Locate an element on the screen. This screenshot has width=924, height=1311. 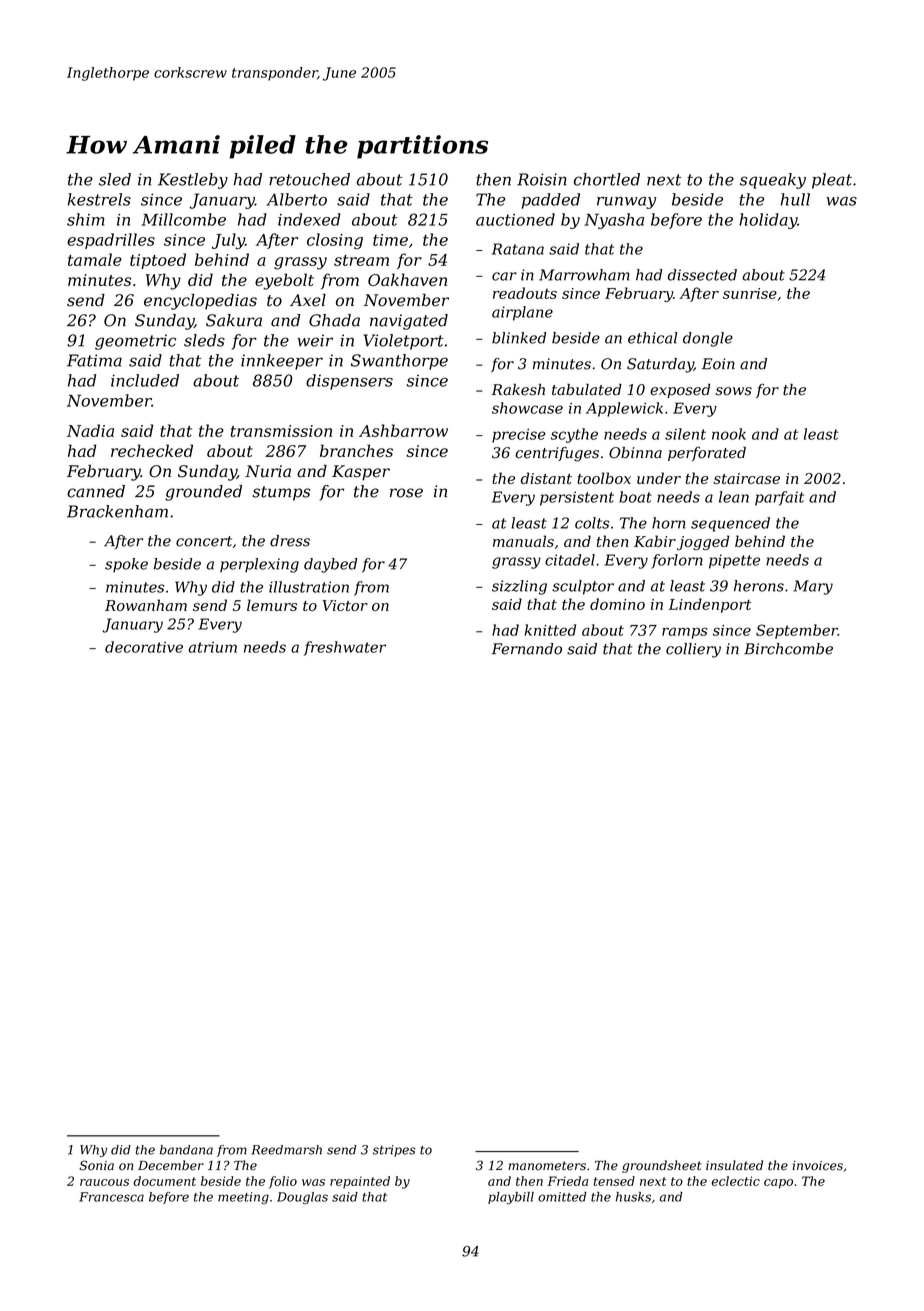
Reedmarsh is located at coordinates (286, 1150).
